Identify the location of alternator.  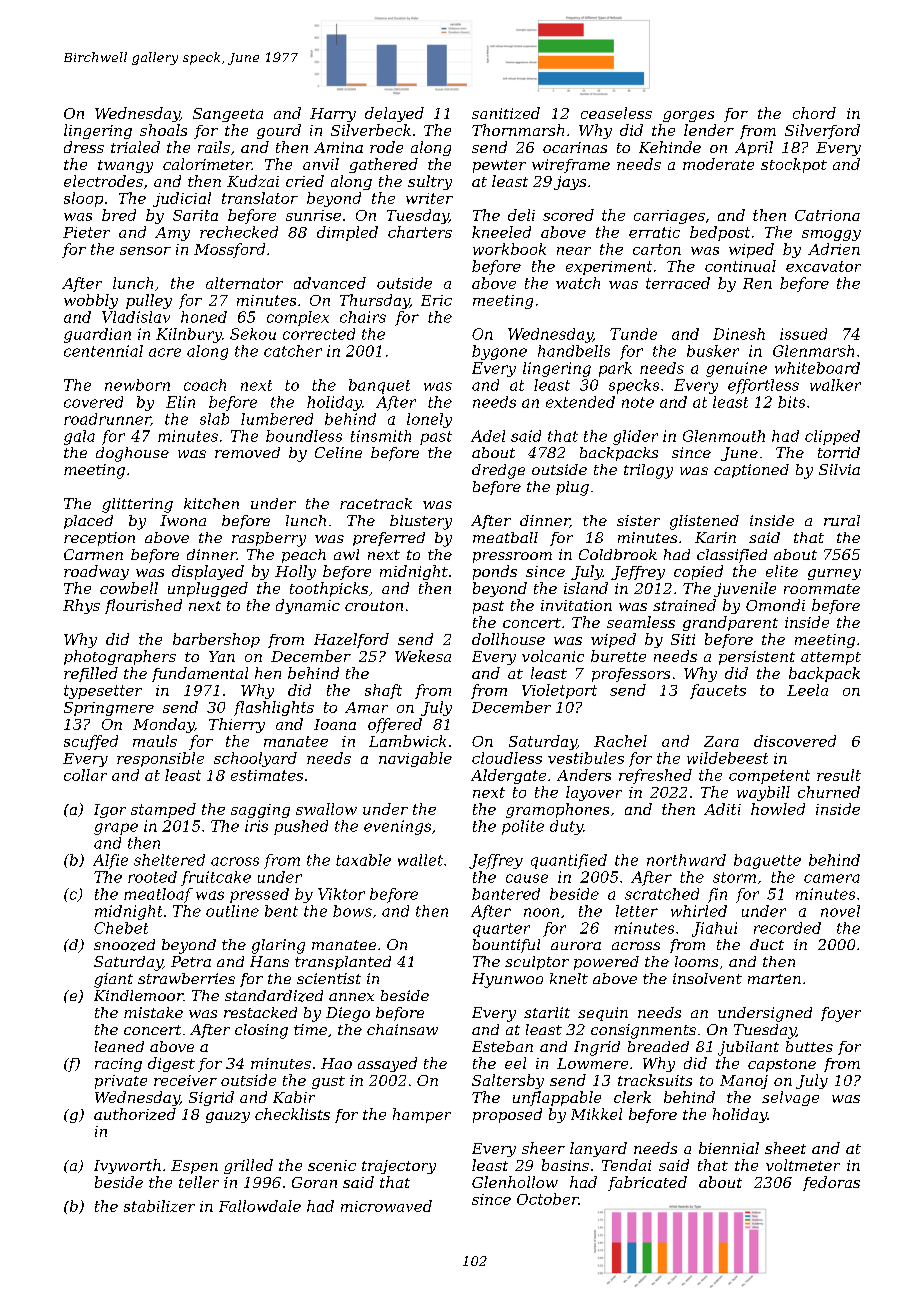
(244, 283).
